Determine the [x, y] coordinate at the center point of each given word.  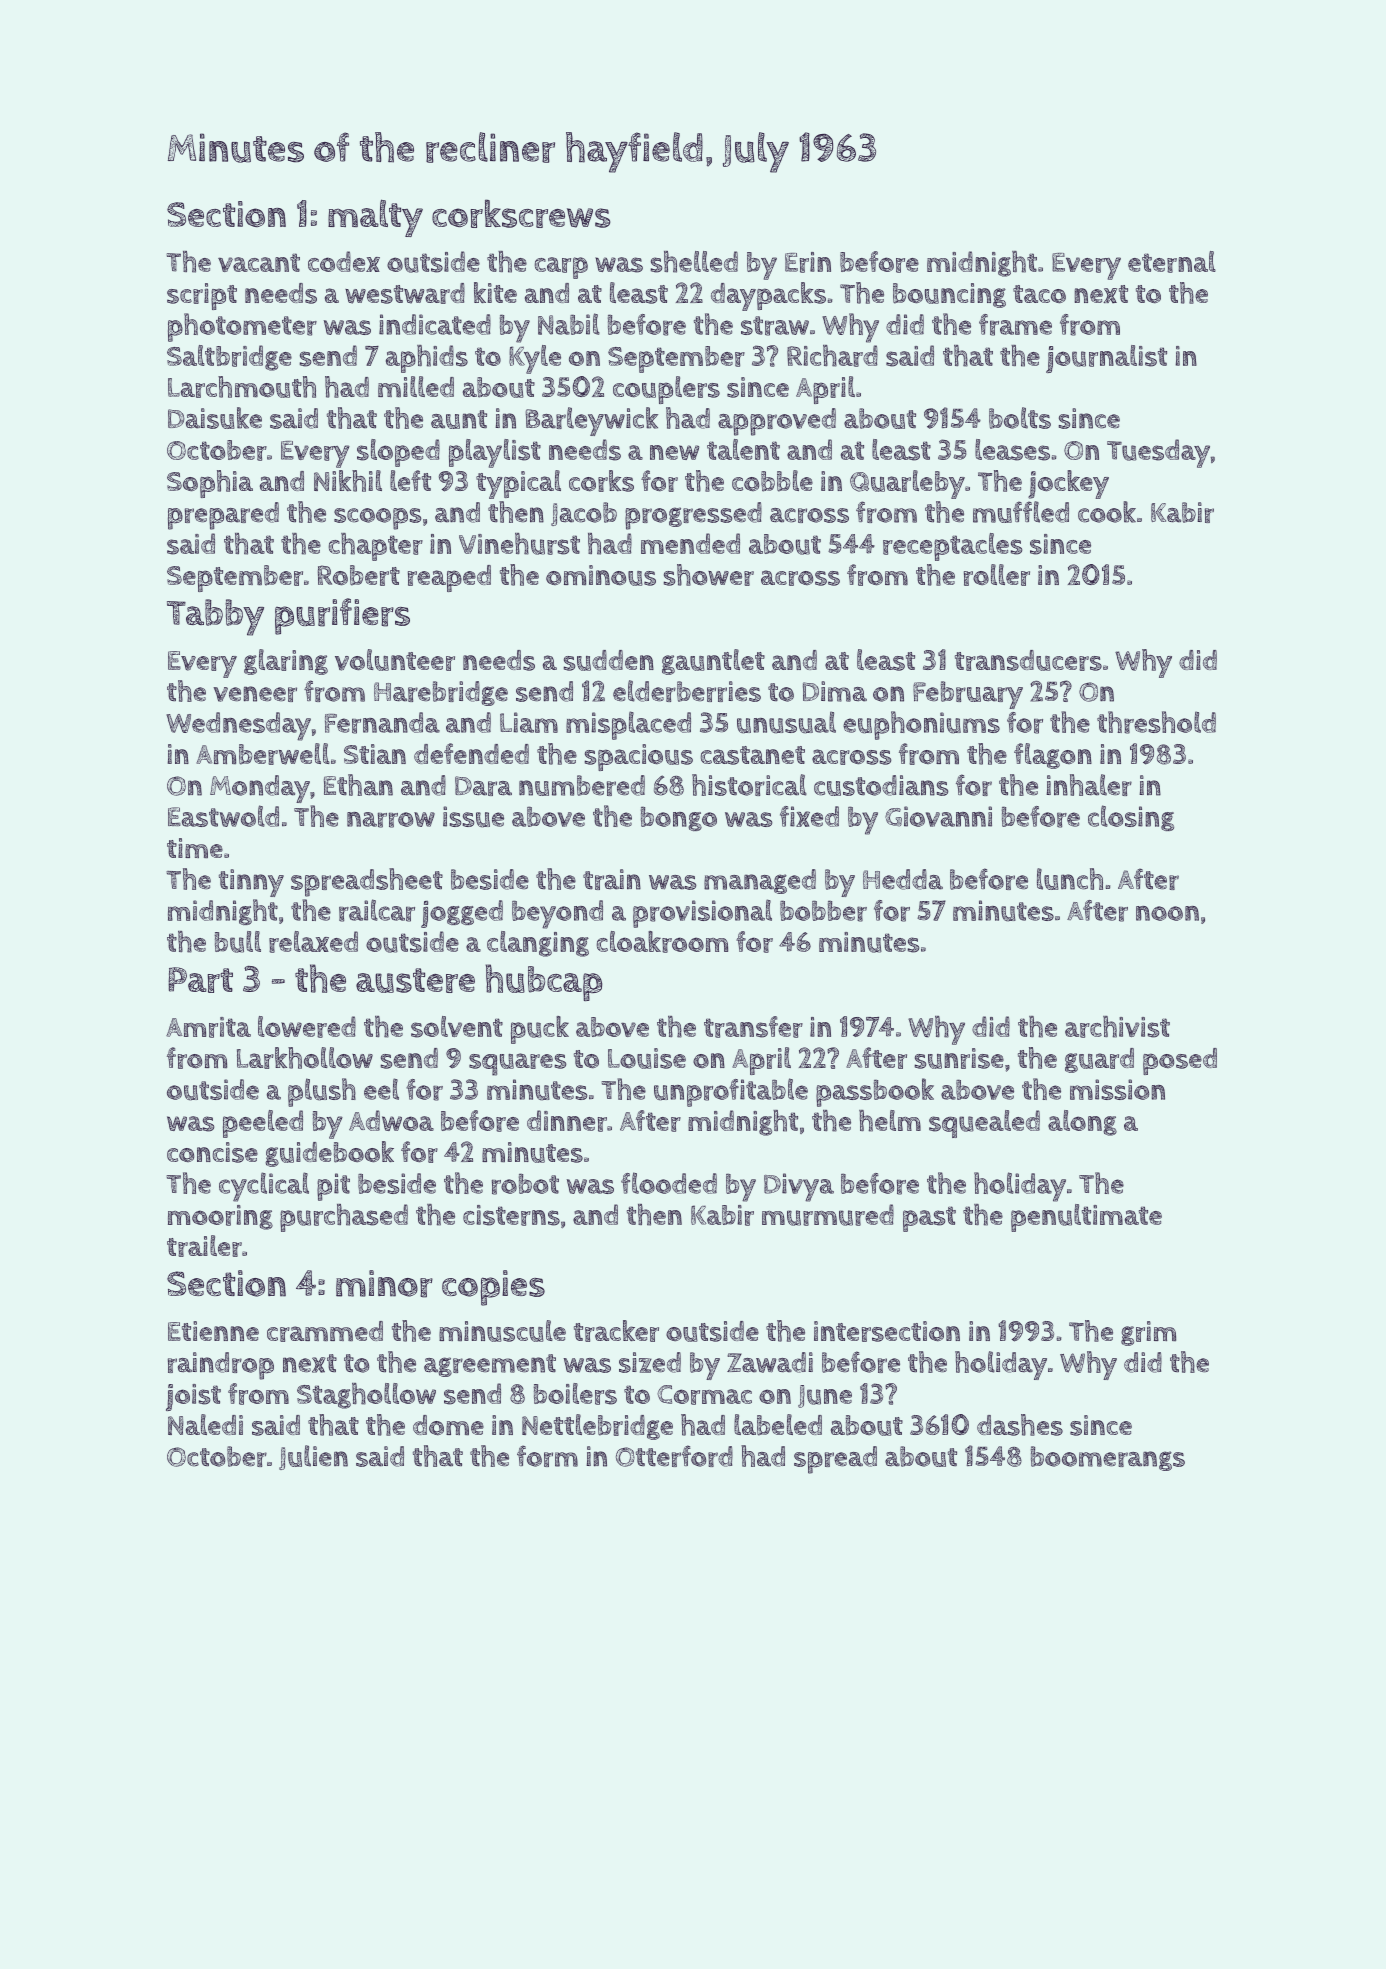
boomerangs [1108, 1458]
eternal [1172, 262]
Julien [313, 1457]
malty [375, 218]
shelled [694, 262]
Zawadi [770, 1362]
